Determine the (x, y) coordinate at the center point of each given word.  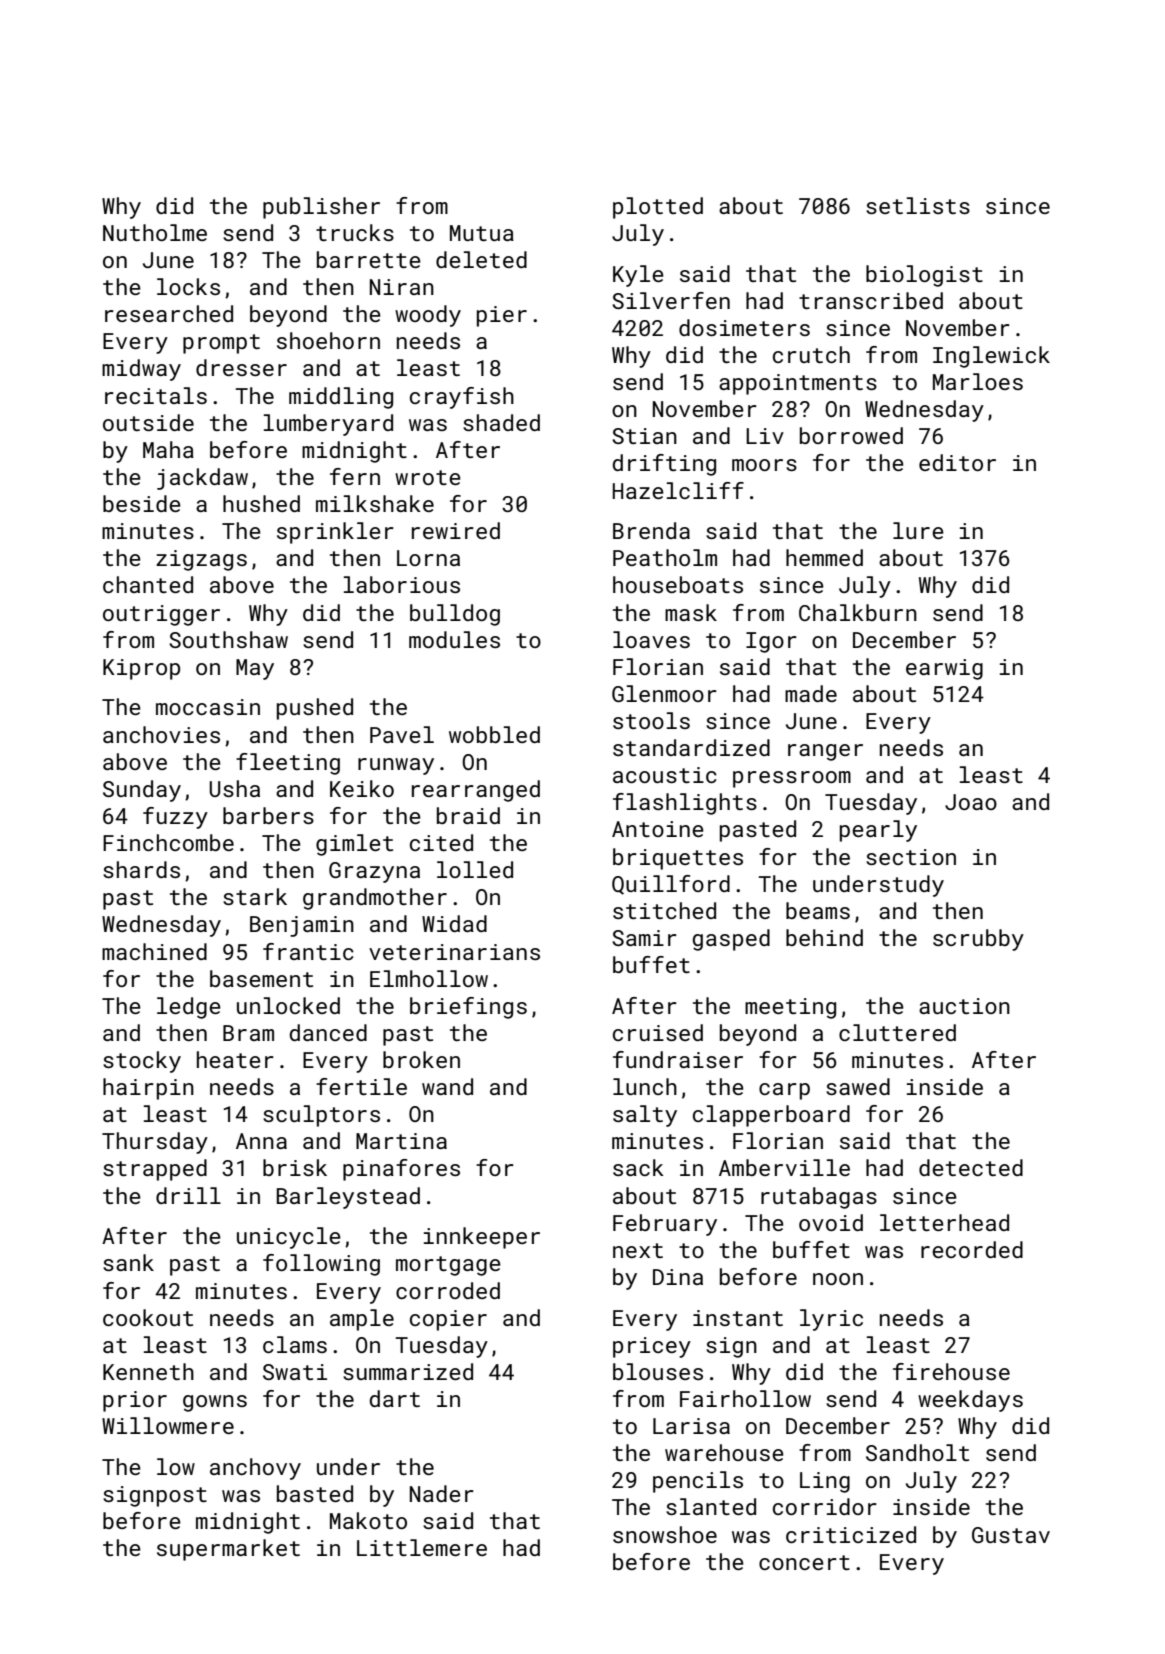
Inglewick (991, 357)
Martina (401, 1141)
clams (295, 1344)
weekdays (970, 1401)
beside (142, 503)
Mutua (482, 233)
